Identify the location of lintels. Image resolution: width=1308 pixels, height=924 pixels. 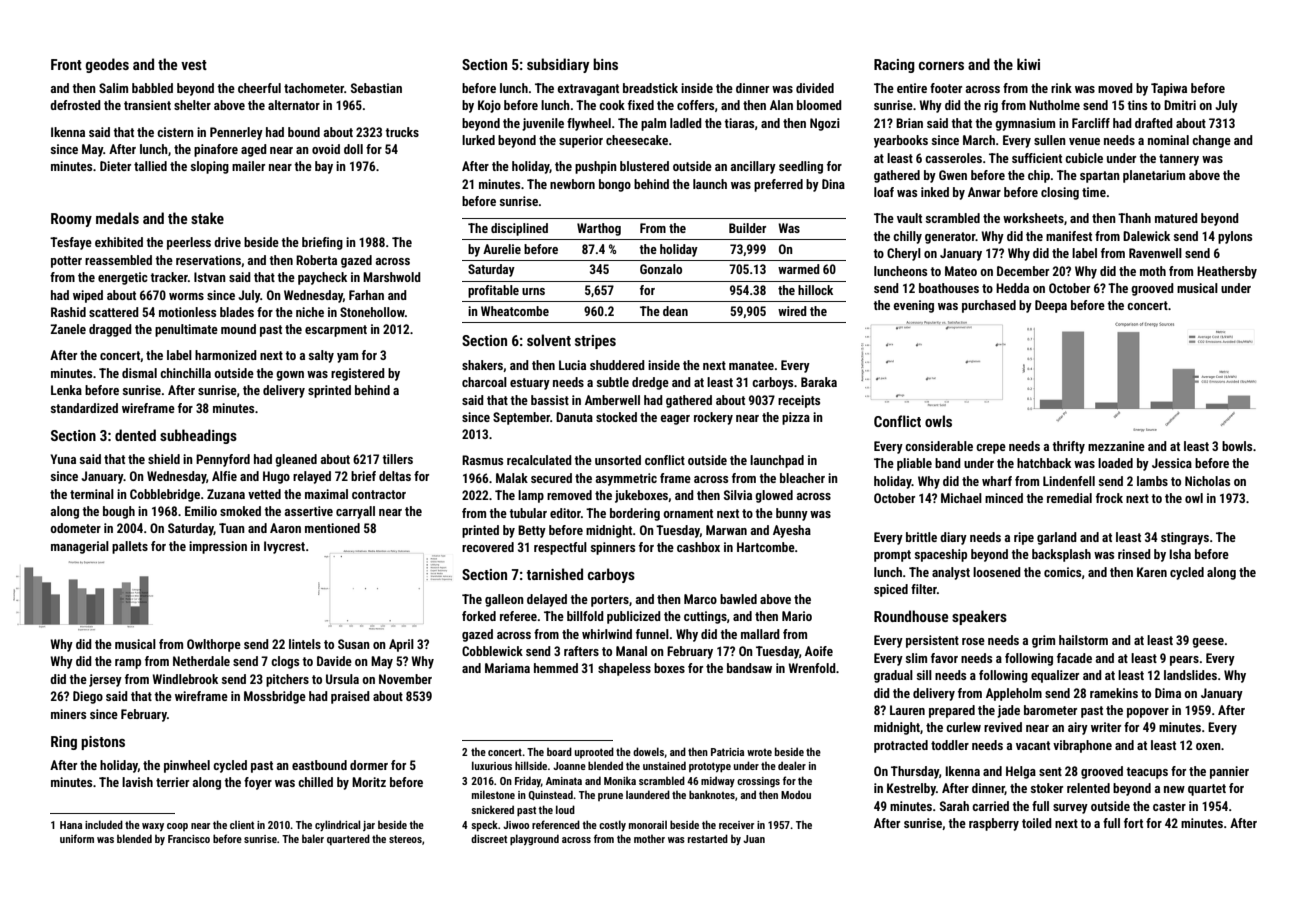
(305, 644).
